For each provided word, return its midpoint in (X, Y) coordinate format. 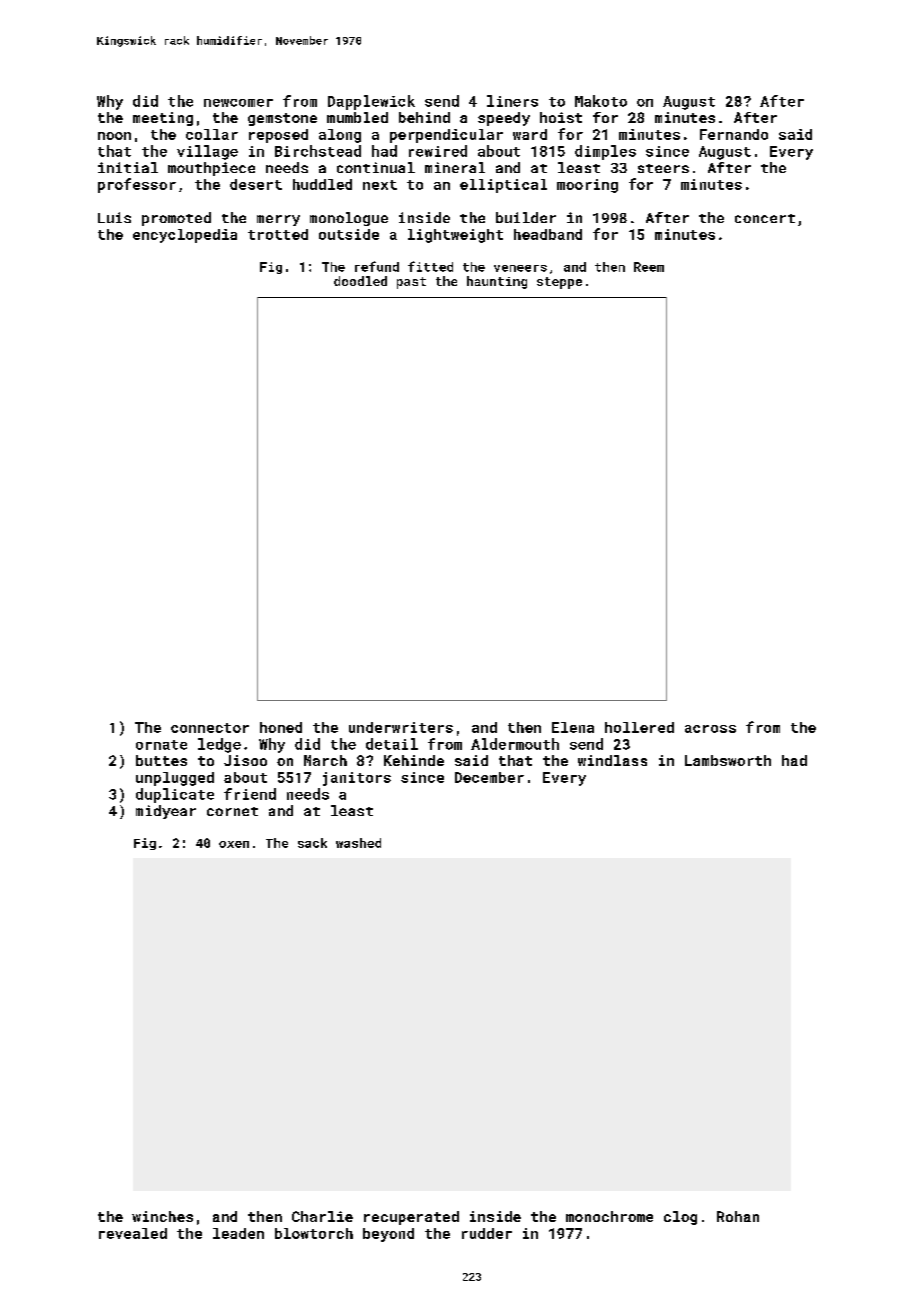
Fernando (734, 134)
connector (210, 728)
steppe (559, 283)
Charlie (322, 1216)
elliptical (503, 186)
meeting (163, 119)
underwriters (401, 727)
